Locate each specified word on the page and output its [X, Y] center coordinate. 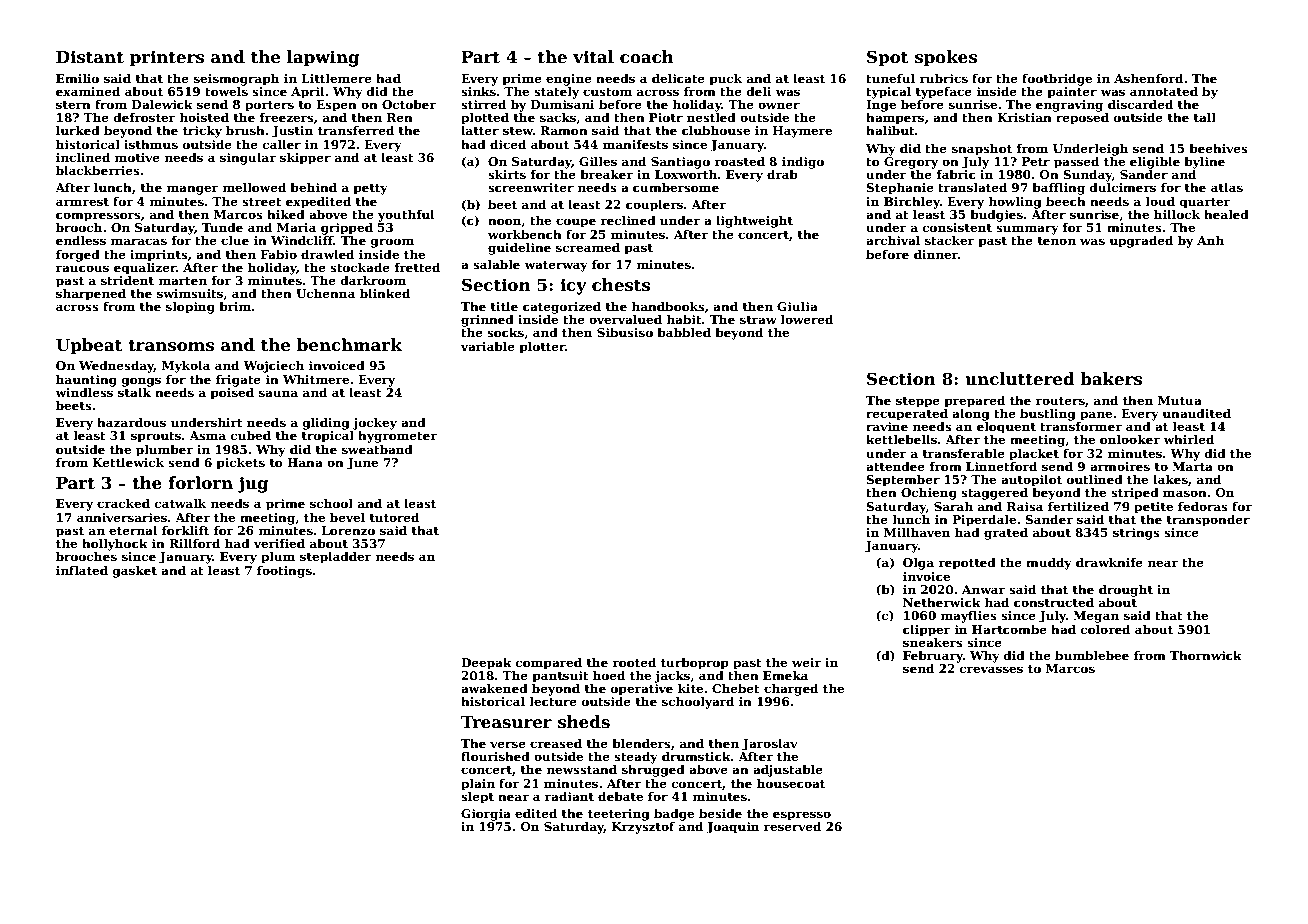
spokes [946, 58]
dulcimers [1123, 187]
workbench [525, 234]
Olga [918, 564]
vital [593, 57]
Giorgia [486, 815]
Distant [90, 57]
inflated [82, 570]
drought [1126, 591]
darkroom [373, 280]
